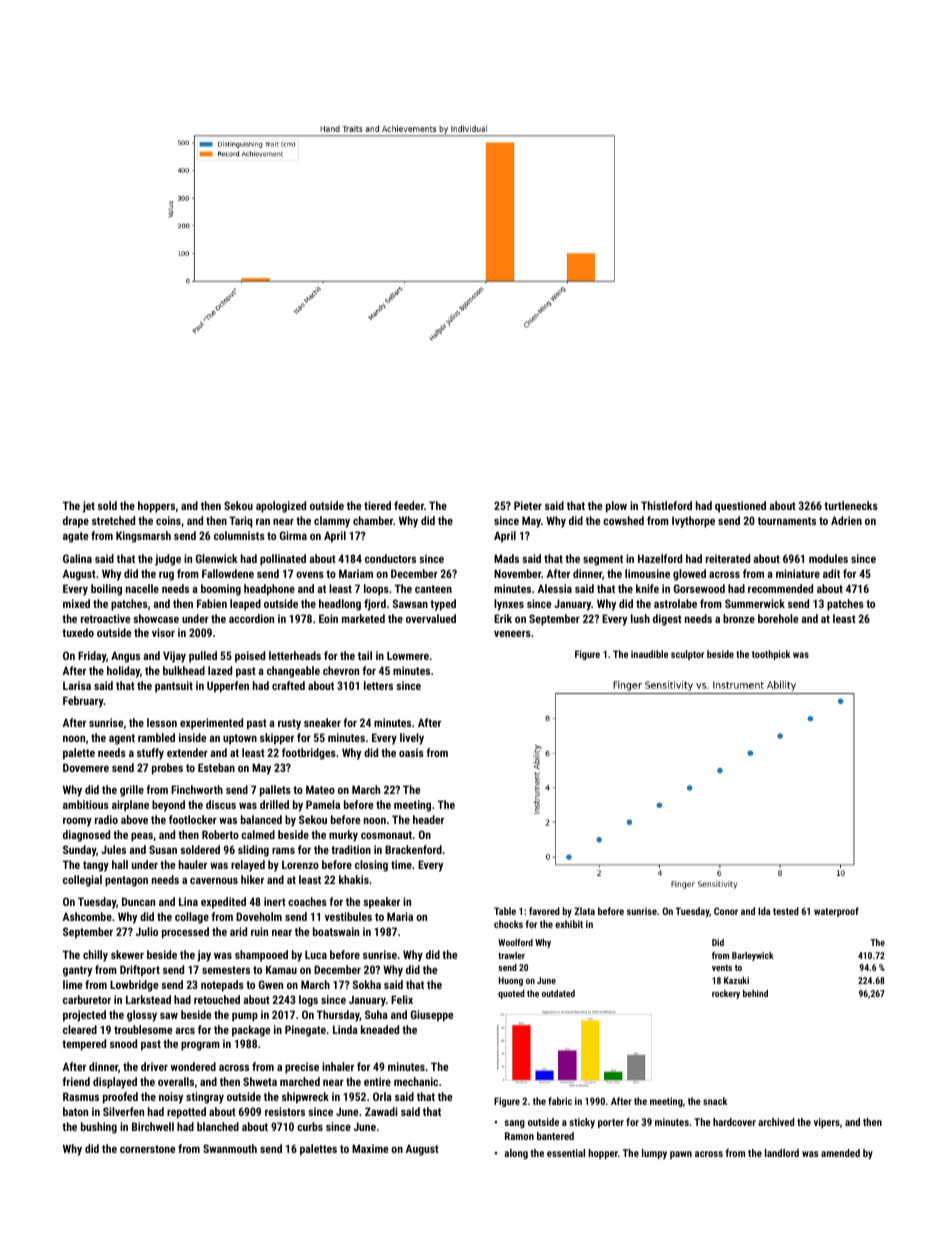  What do you see at coordinates (147, 1149) in the screenshot?
I see `cornerstone` at bounding box center [147, 1149].
